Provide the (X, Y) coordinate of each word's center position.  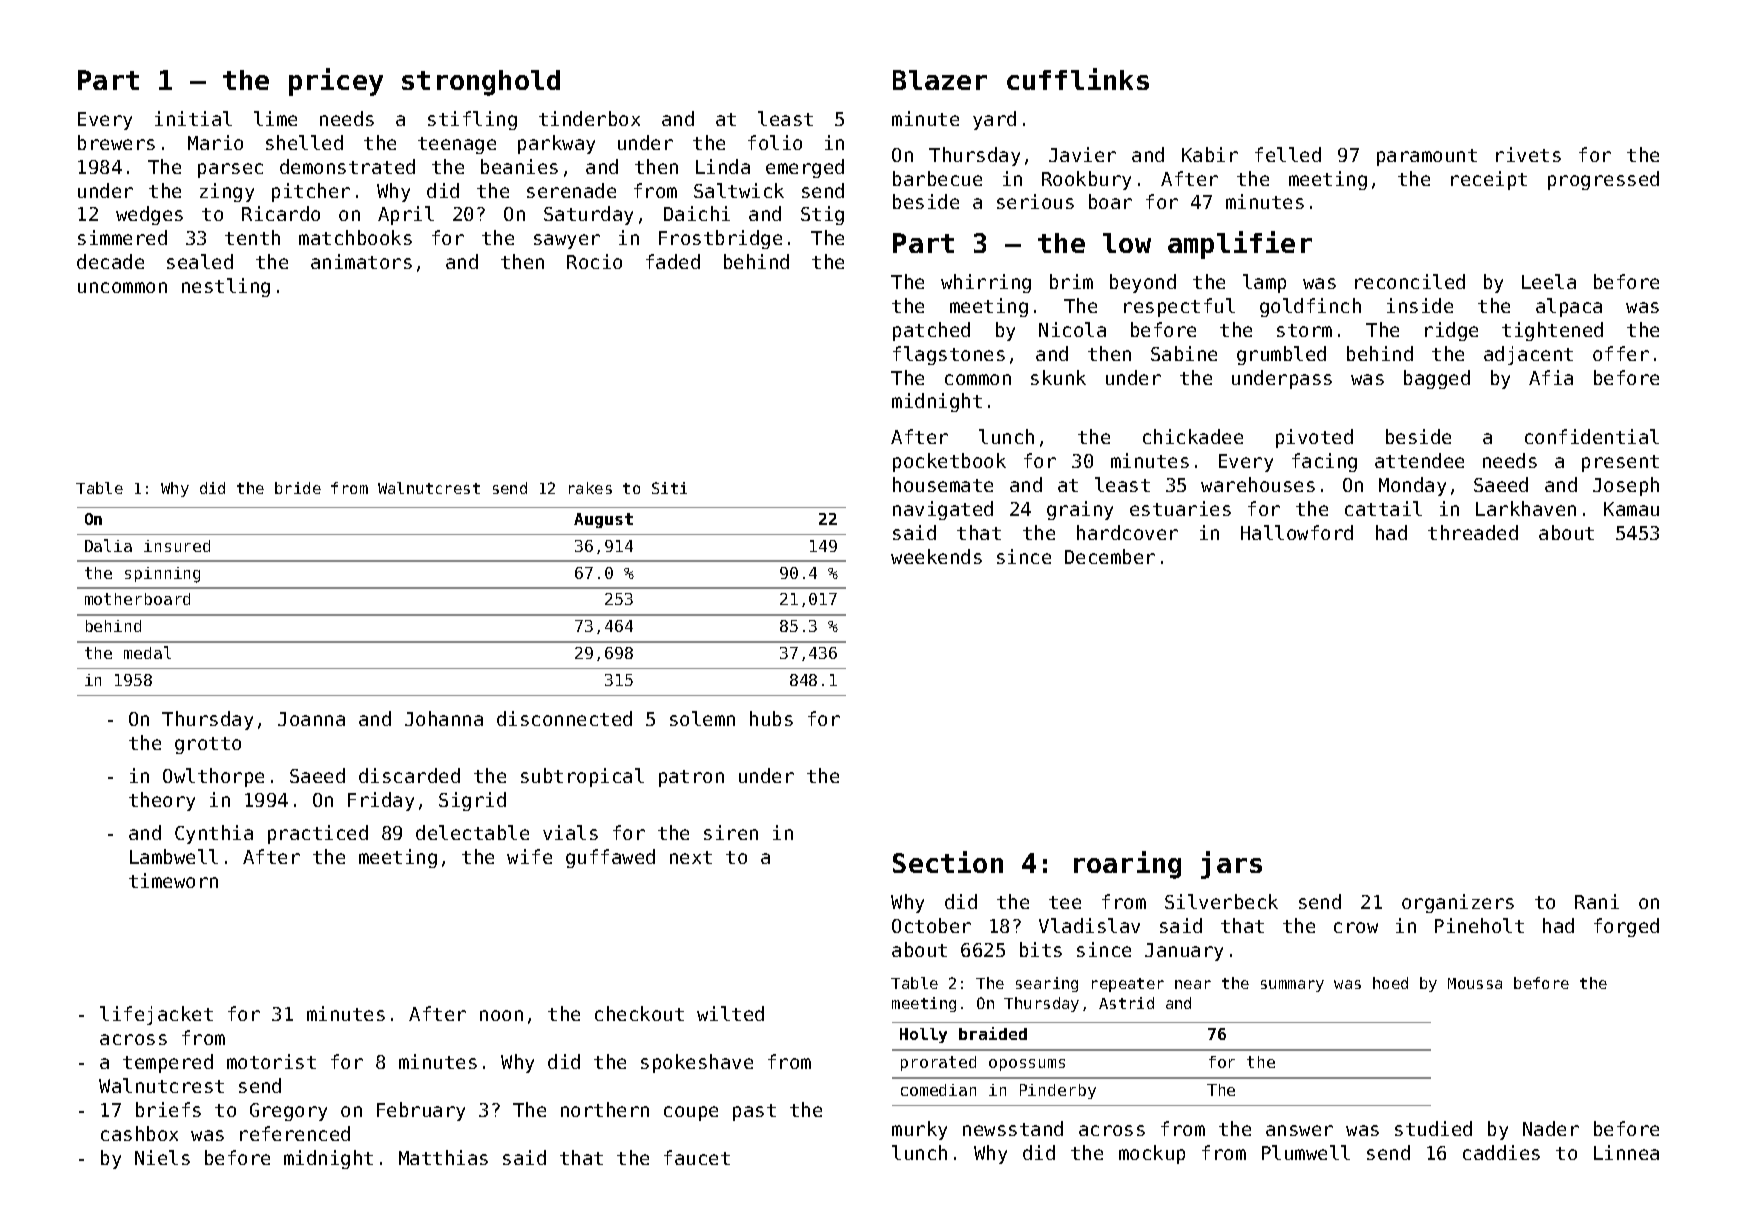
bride (298, 488)
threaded (1473, 532)
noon (501, 1015)
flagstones (949, 355)
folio (775, 142)
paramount (1427, 157)
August (603, 520)
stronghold (481, 83)
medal (147, 652)
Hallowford (1297, 532)
